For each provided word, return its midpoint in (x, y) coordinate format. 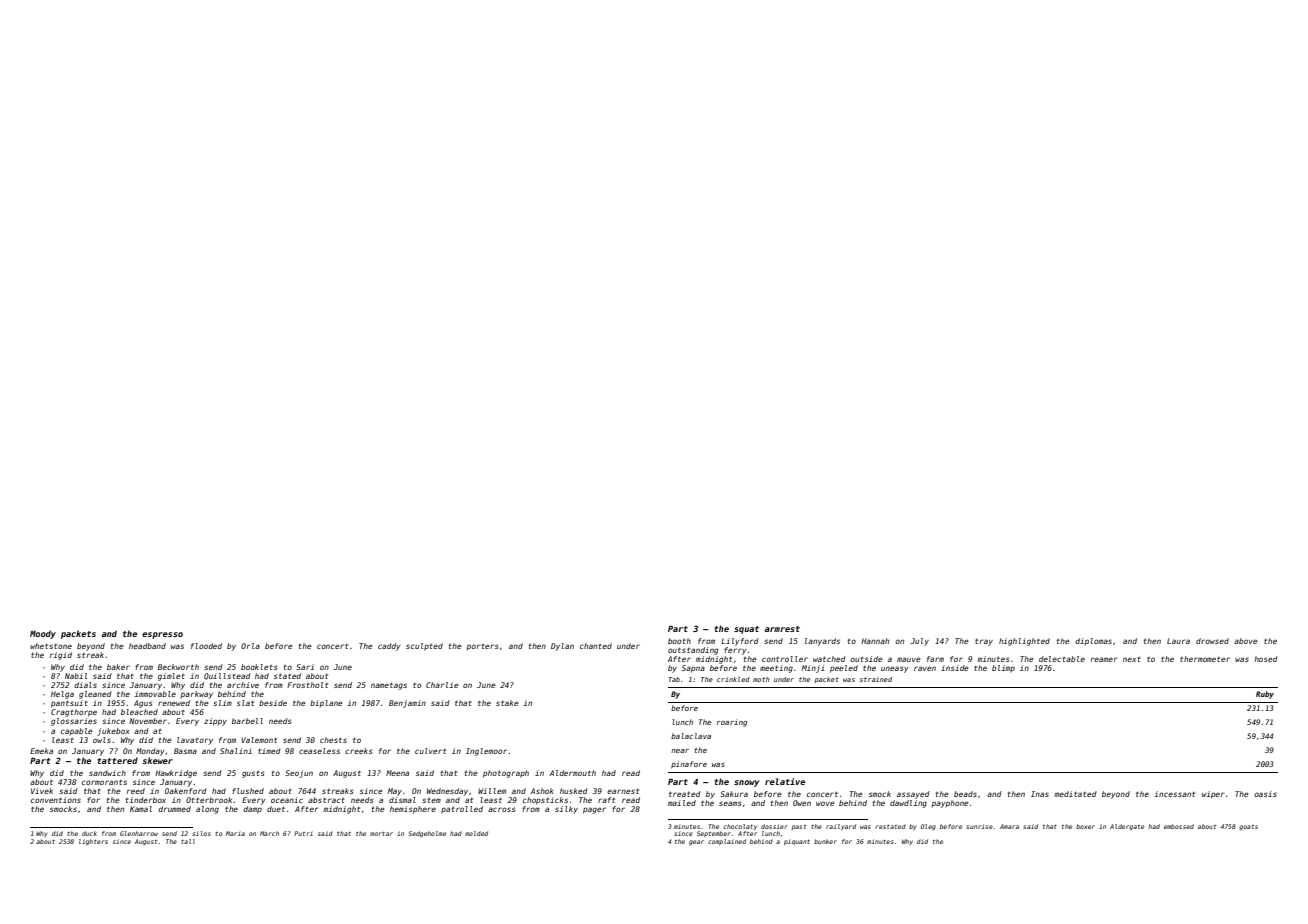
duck (89, 833)
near (680, 751)
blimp (1003, 669)
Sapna (693, 669)
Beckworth (178, 667)
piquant (797, 842)
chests (333, 740)
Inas (1040, 794)
